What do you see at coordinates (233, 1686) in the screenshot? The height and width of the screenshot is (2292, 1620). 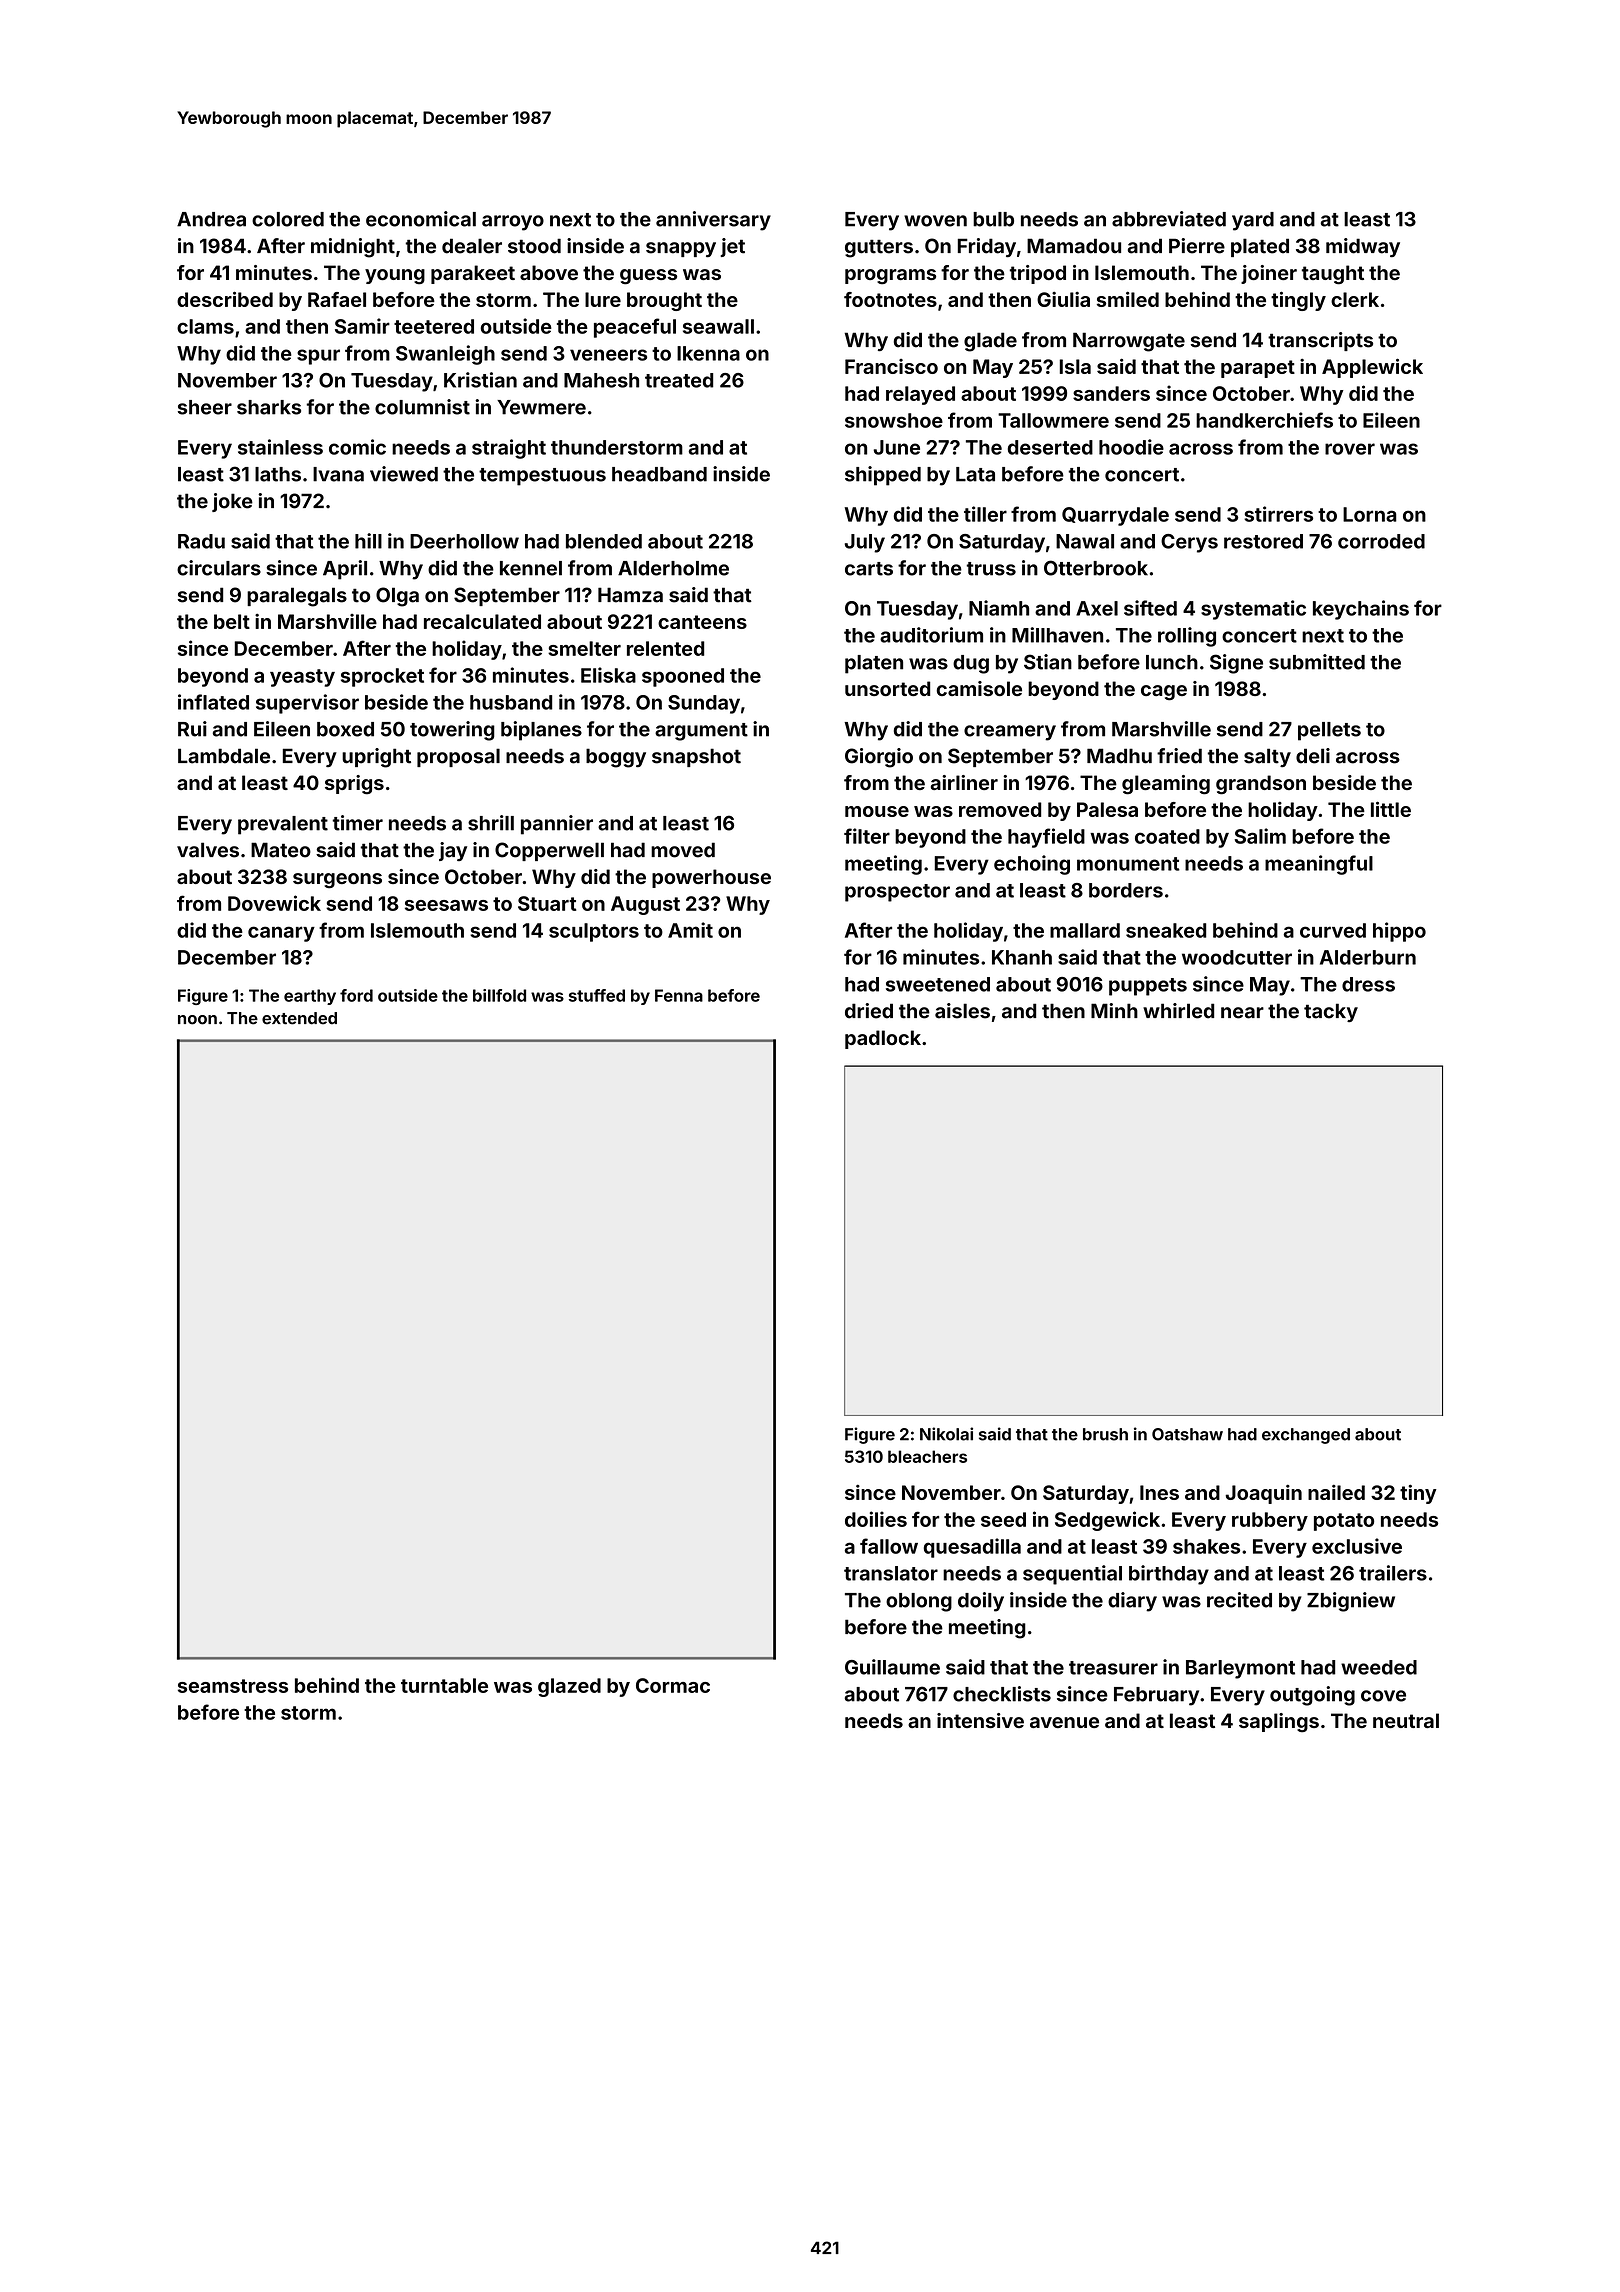 I see `seamstress` at bounding box center [233, 1686].
